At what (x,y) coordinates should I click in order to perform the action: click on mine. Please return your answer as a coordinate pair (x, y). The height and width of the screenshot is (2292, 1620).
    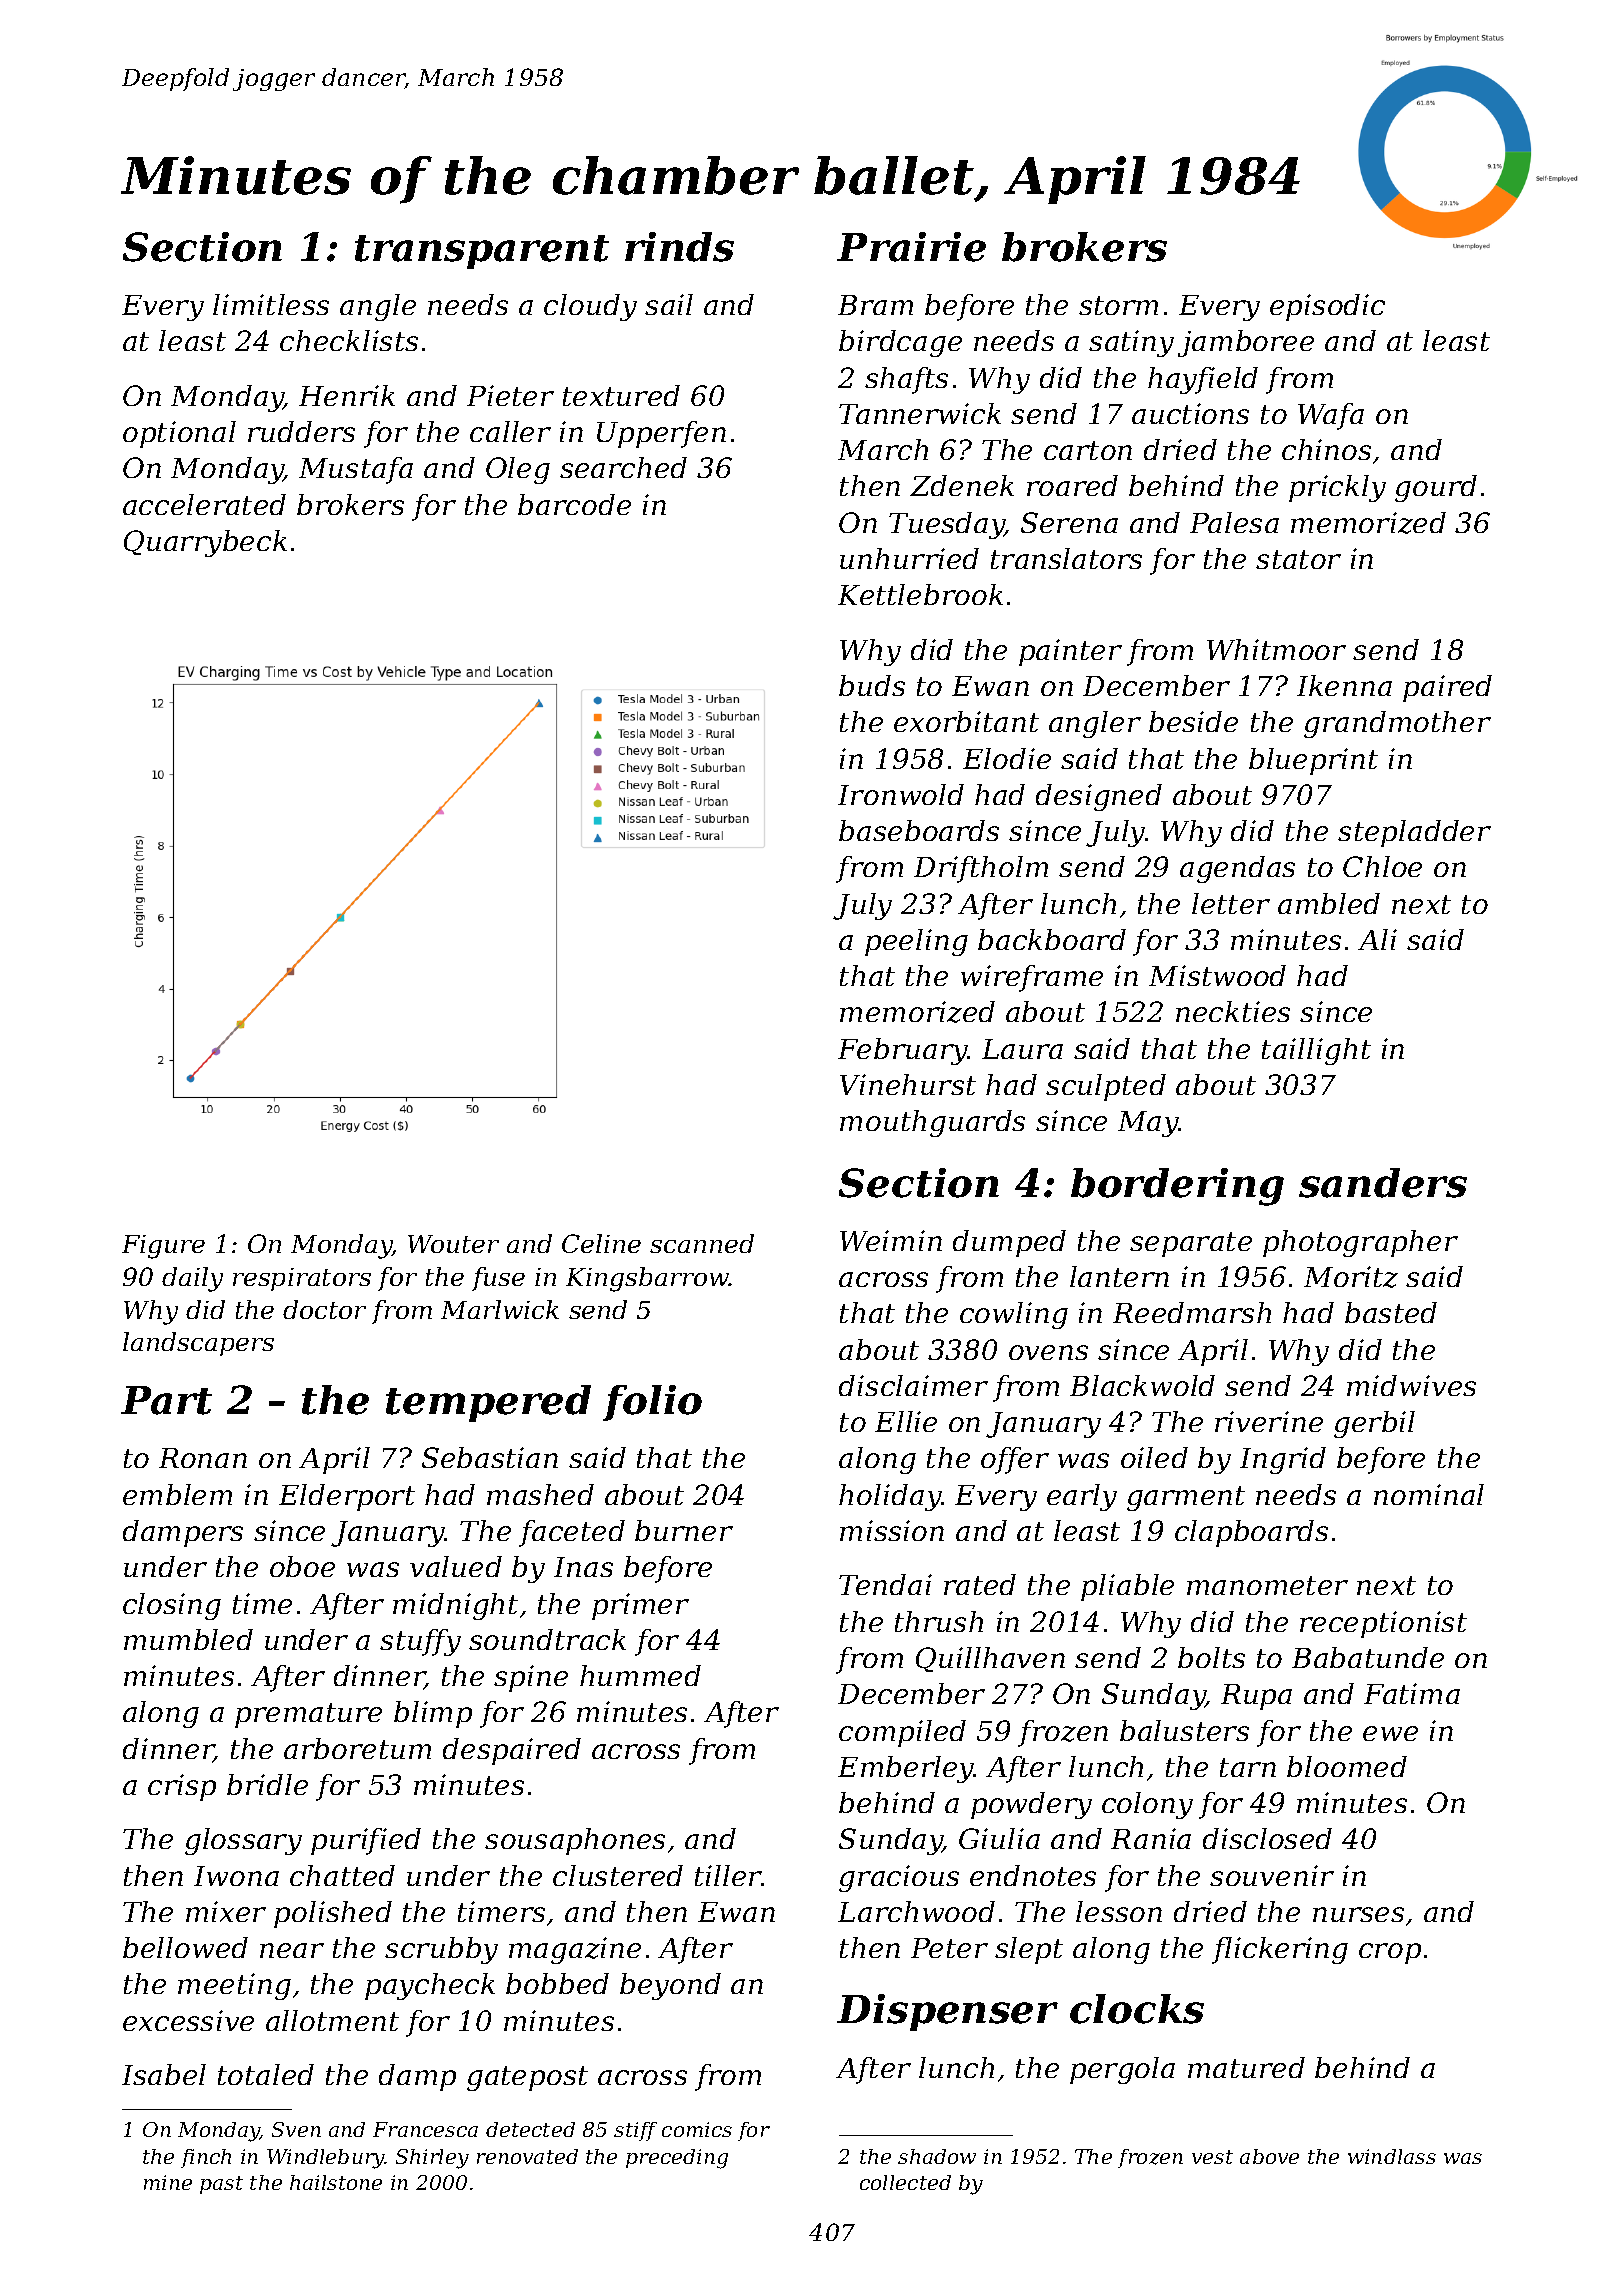
    Looking at the image, I should click on (168, 2182).
